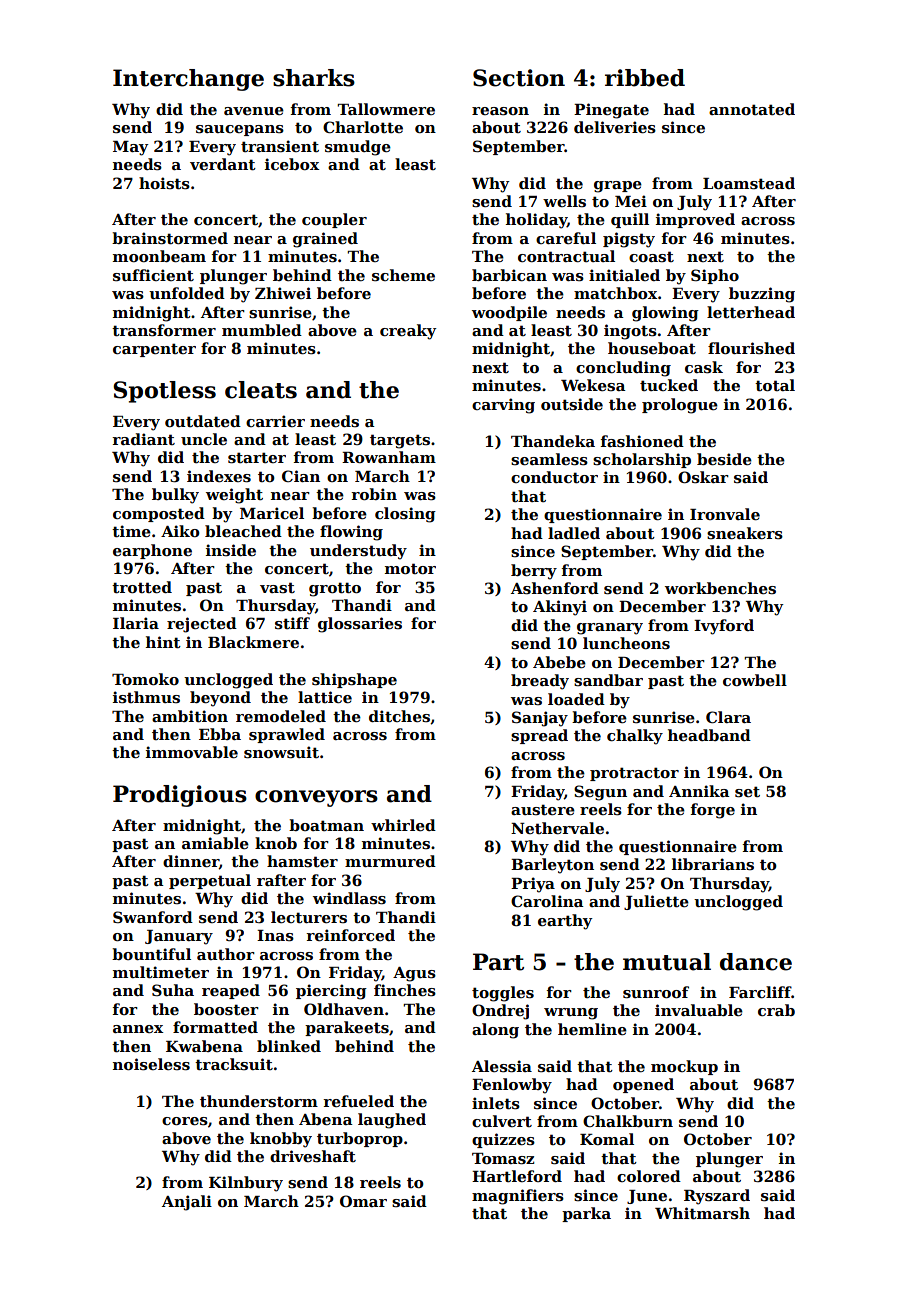 The width and height of the page is (908, 1316). What do you see at coordinates (164, 183) in the page?
I see `hoists` at bounding box center [164, 183].
